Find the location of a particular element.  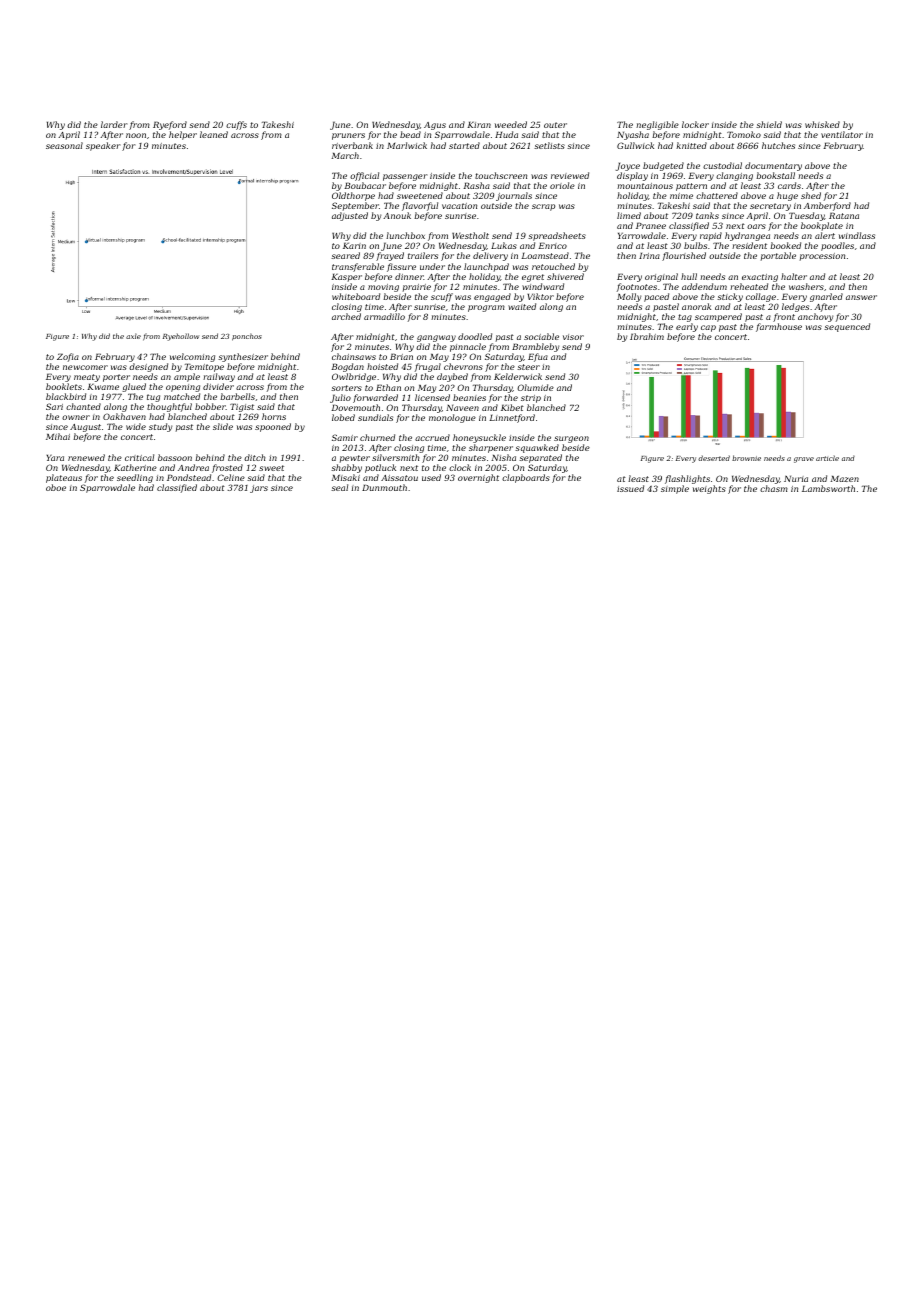

oboe is located at coordinates (56, 487).
